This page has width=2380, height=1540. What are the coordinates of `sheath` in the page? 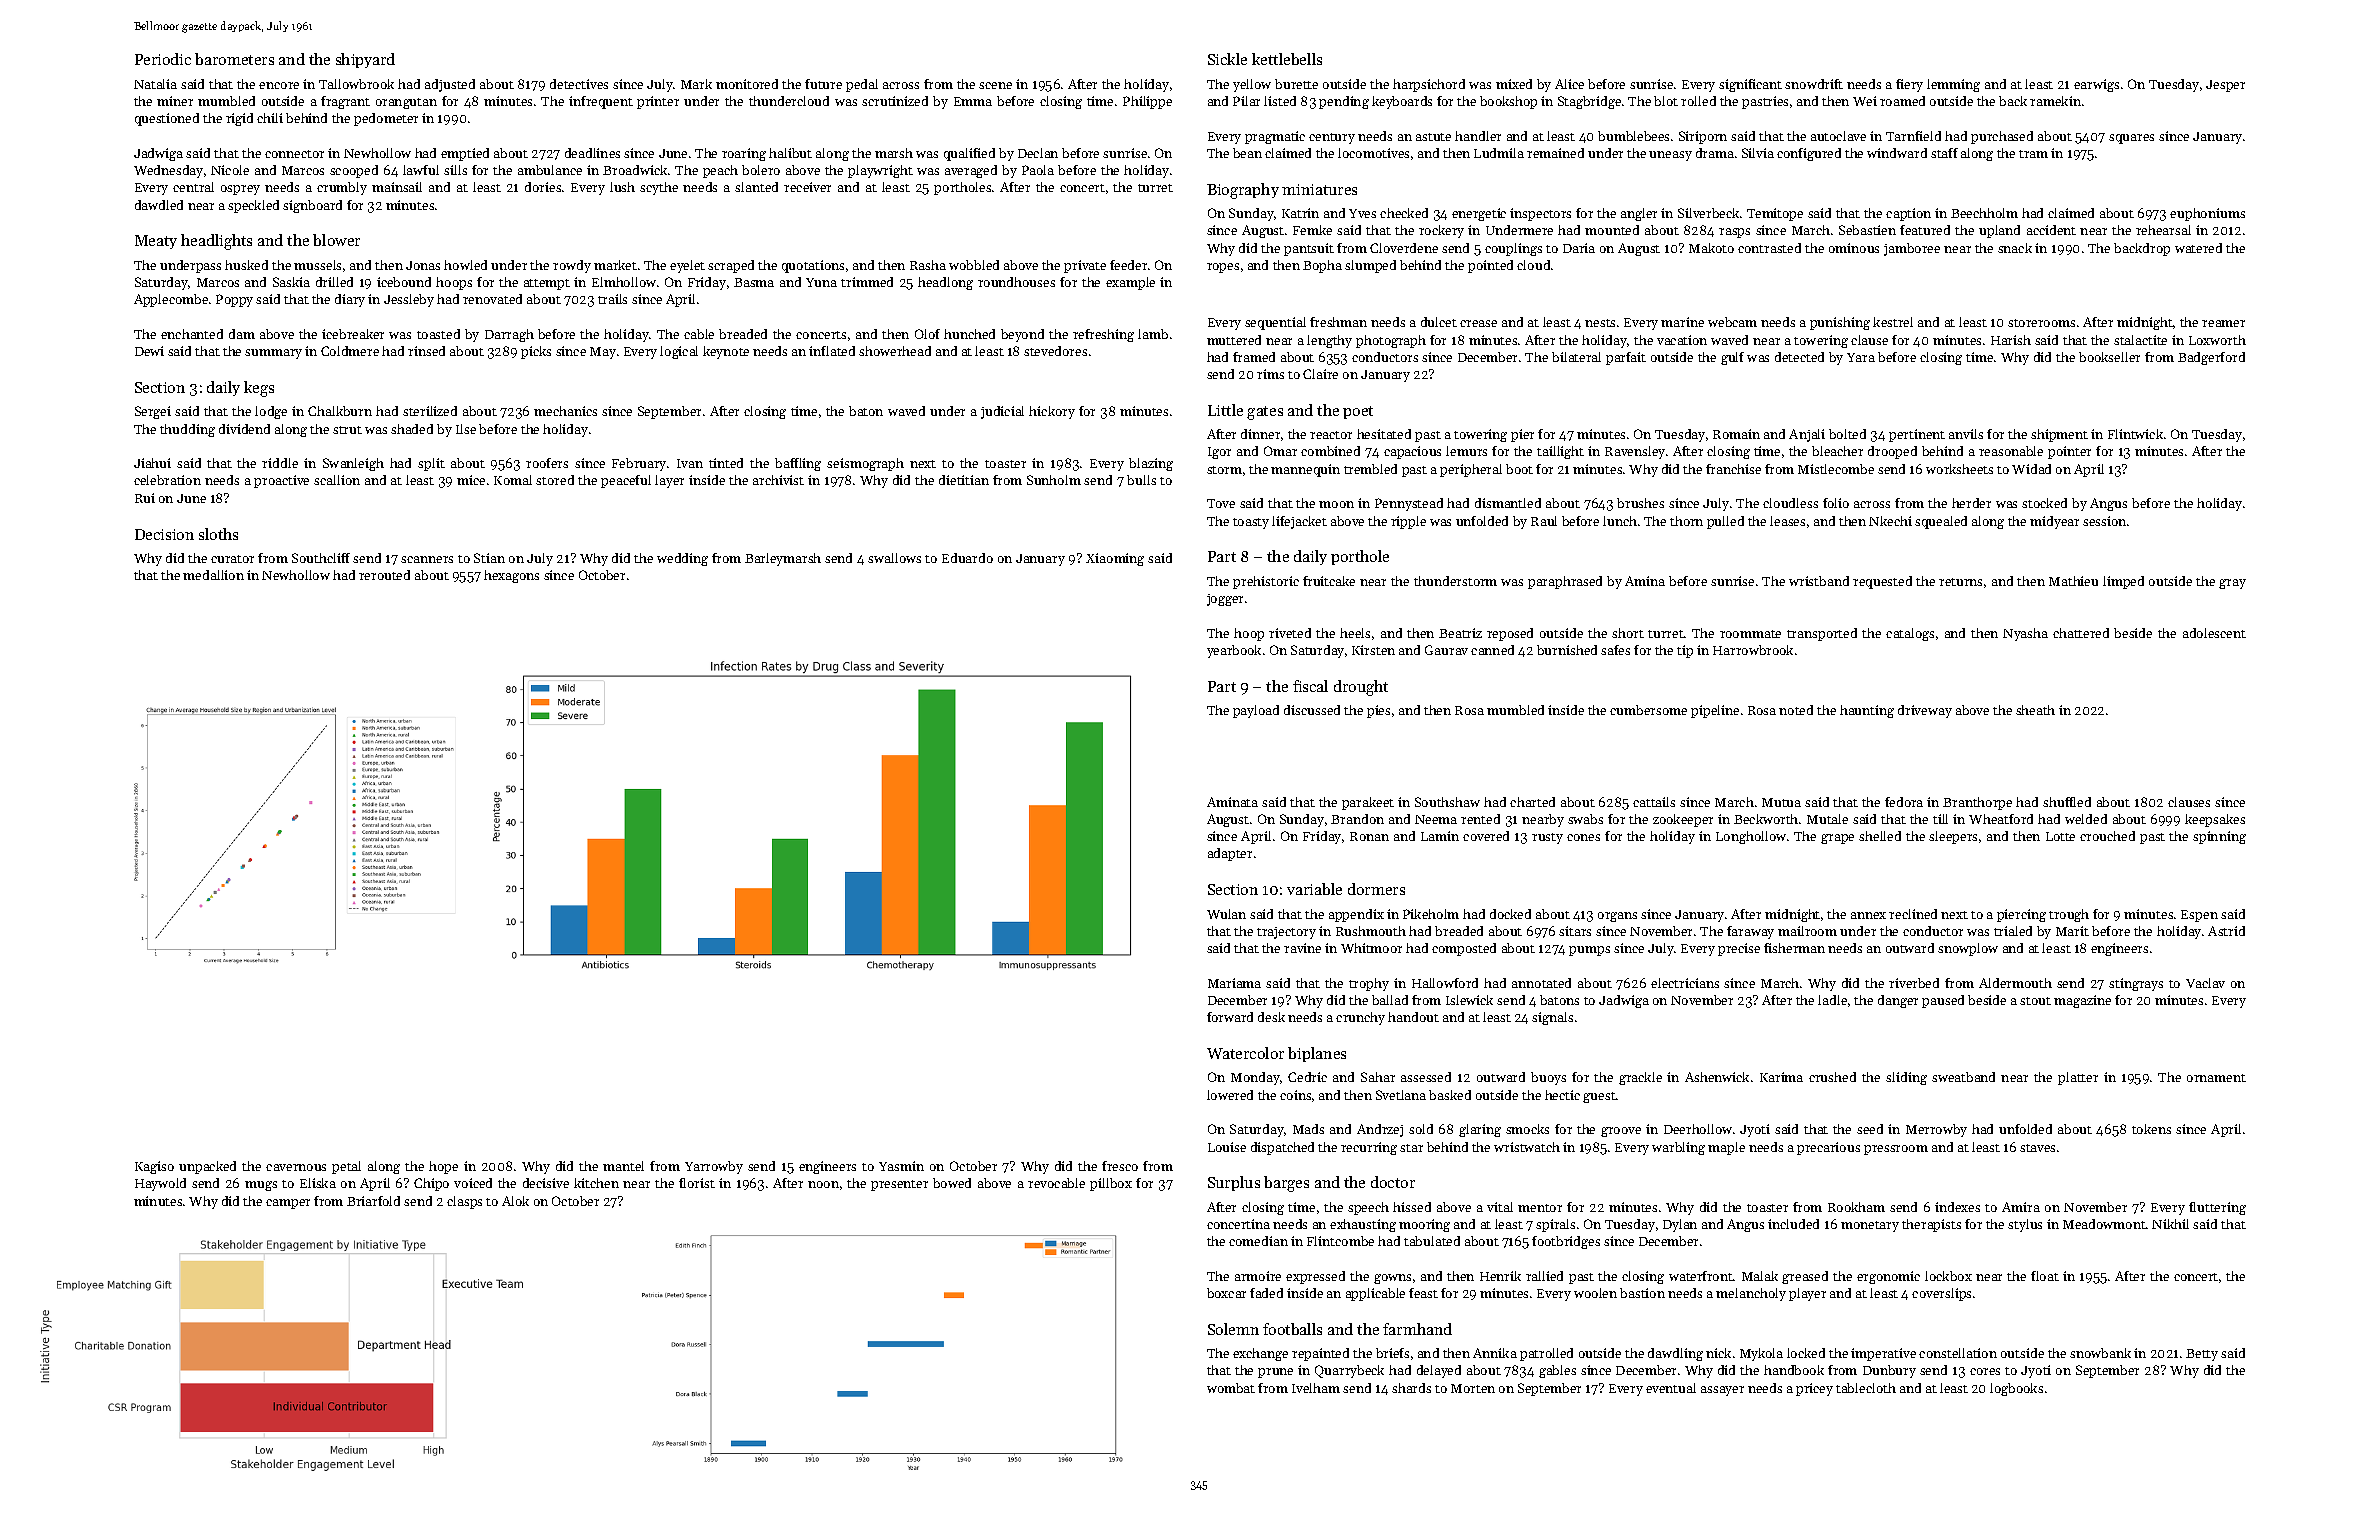 It's located at (2035, 710).
